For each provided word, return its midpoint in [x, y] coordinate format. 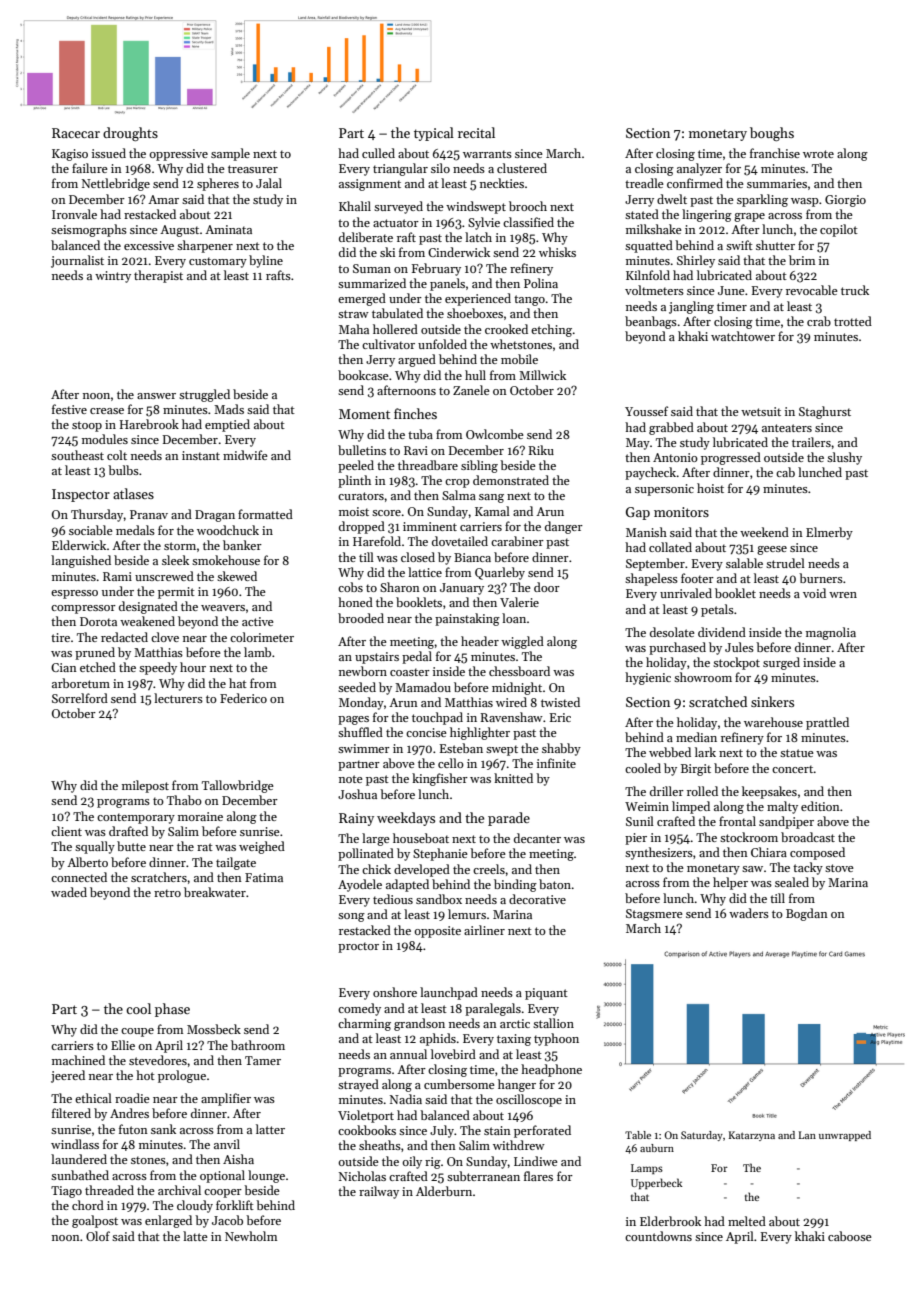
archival [179, 1190]
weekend [764, 532]
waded [69, 892]
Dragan [215, 516]
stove [839, 868]
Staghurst [825, 412]
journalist [77, 261]
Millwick [542, 375]
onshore [395, 992]
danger [564, 527]
